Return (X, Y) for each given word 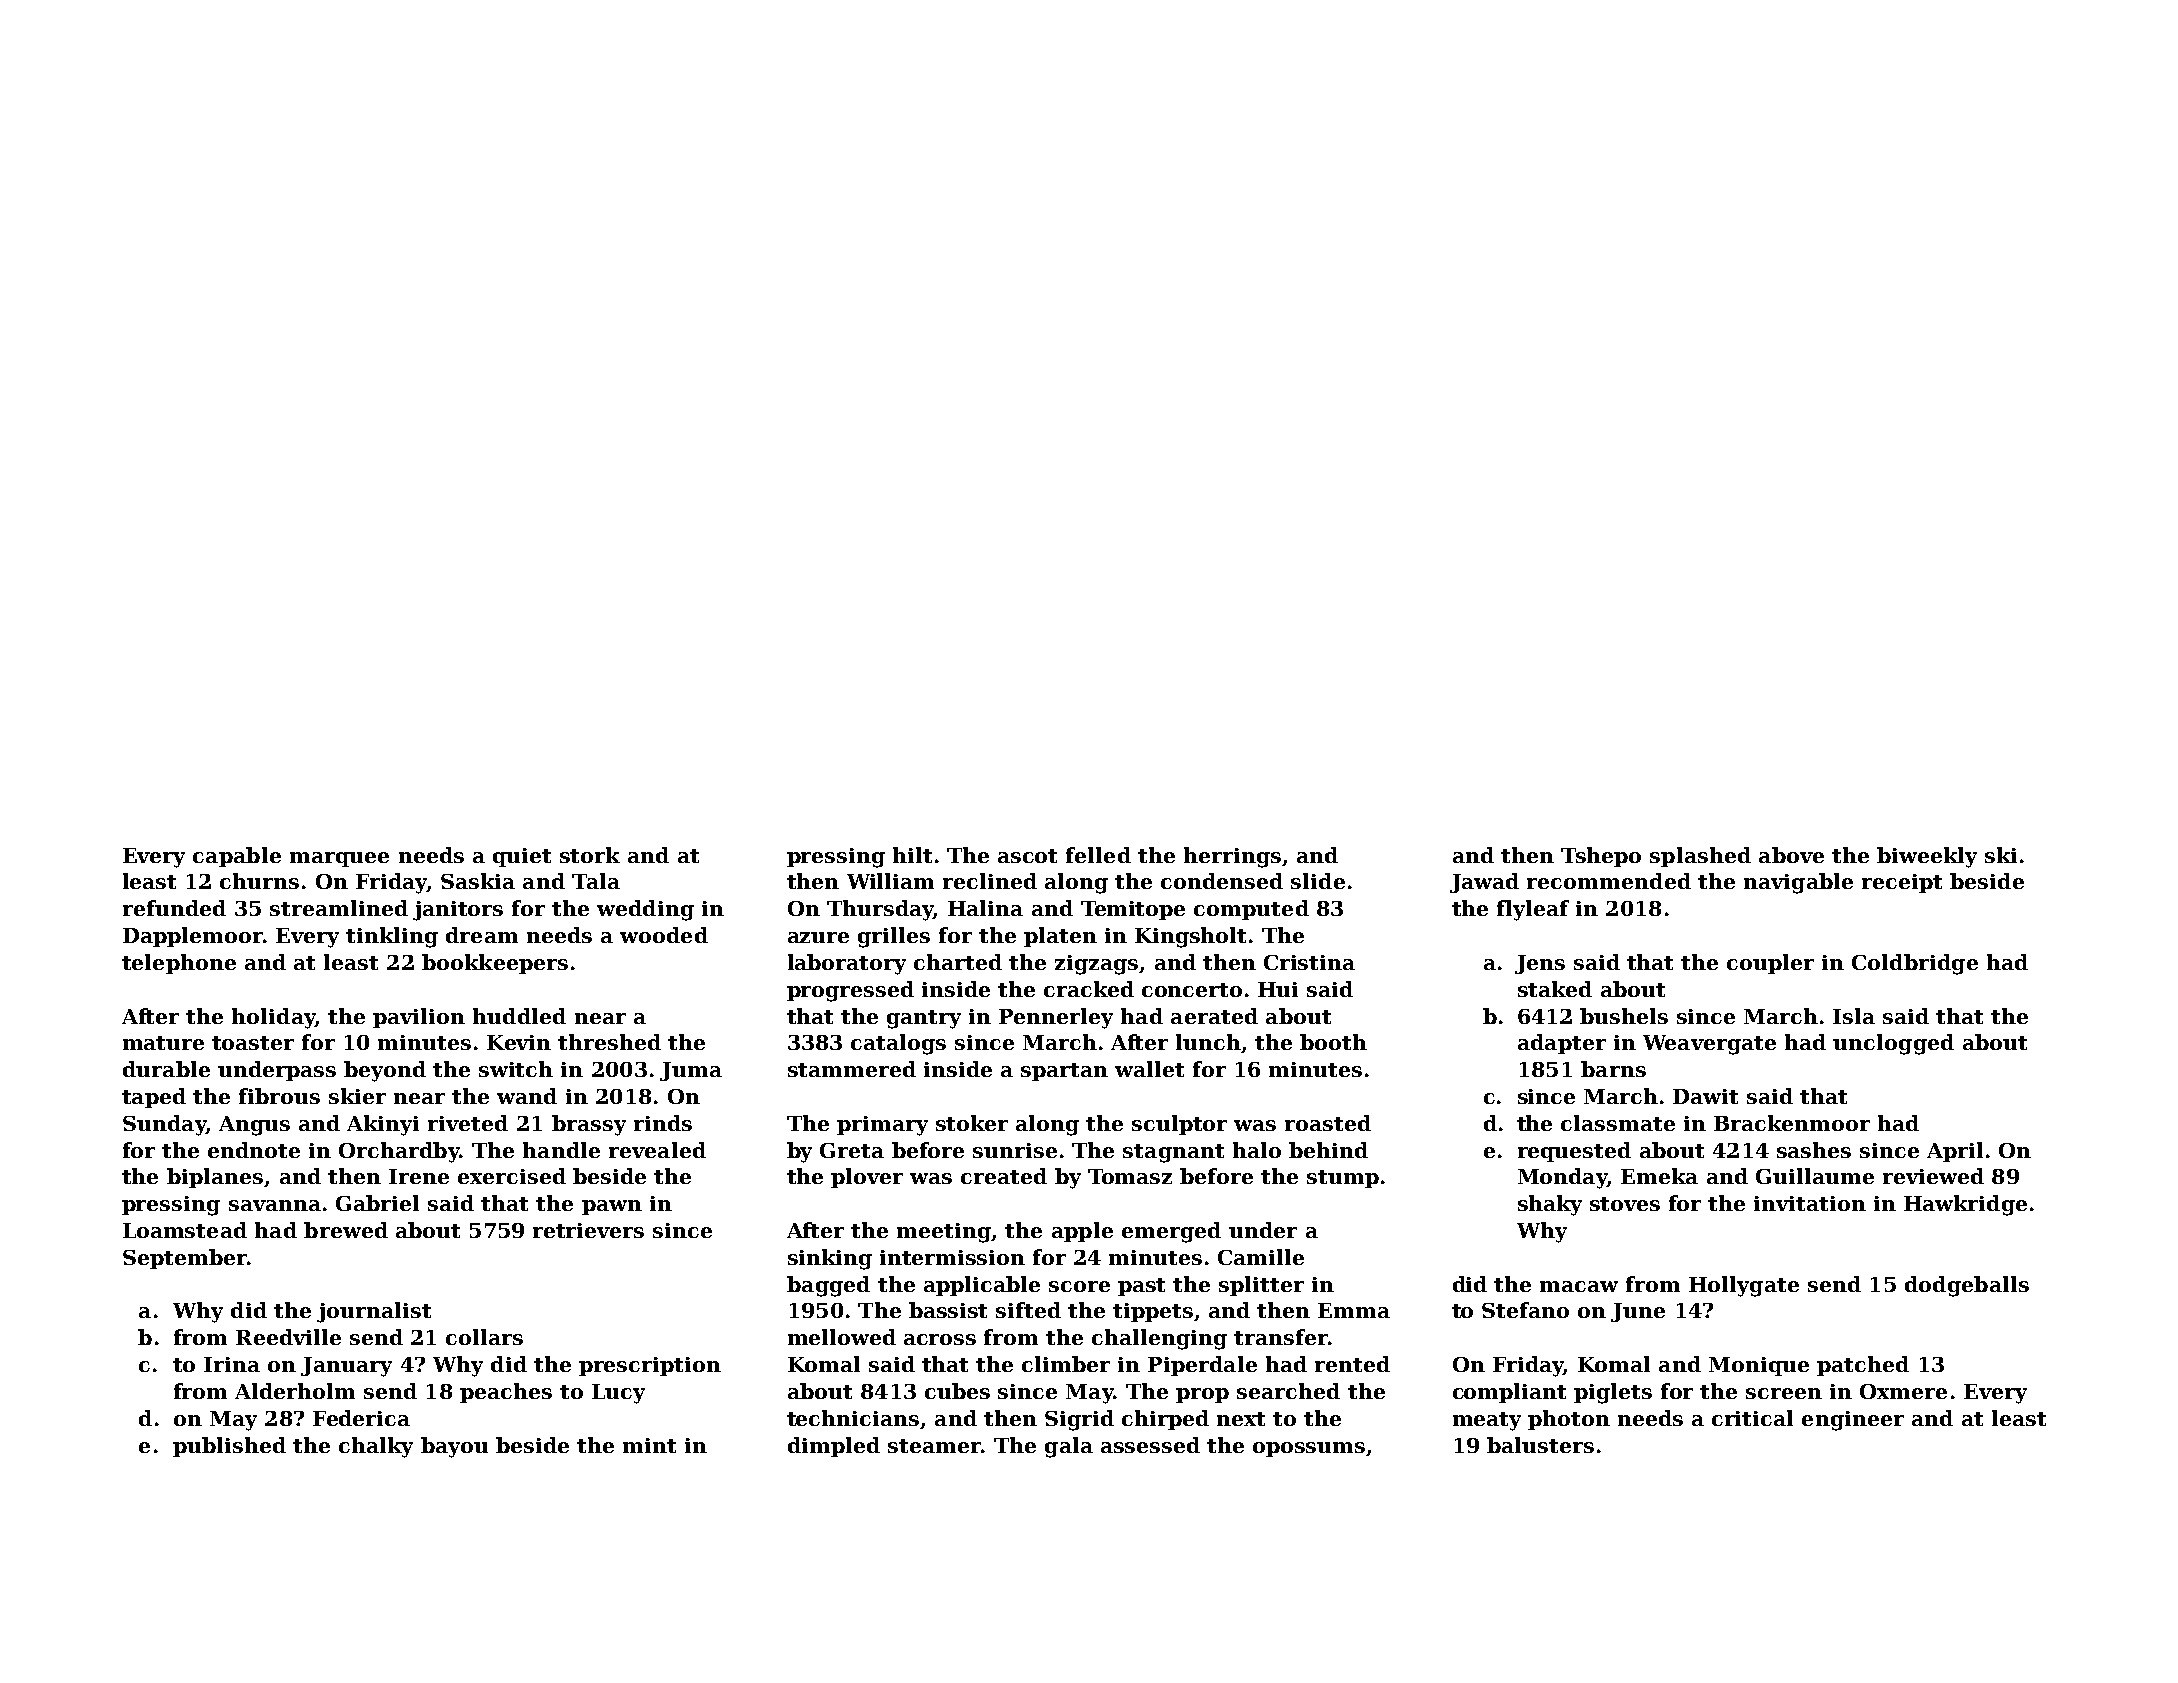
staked (1555, 989)
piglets (1613, 1393)
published (229, 1447)
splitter (1261, 1286)
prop (1202, 1395)
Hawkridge (1965, 1205)
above (1791, 855)
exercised (512, 1176)
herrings (1232, 857)
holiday (273, 1018)
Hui (1278, 989)
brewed (346, 1230)
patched (1863, 1366)
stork (590, 855)
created (1004, 1176)
